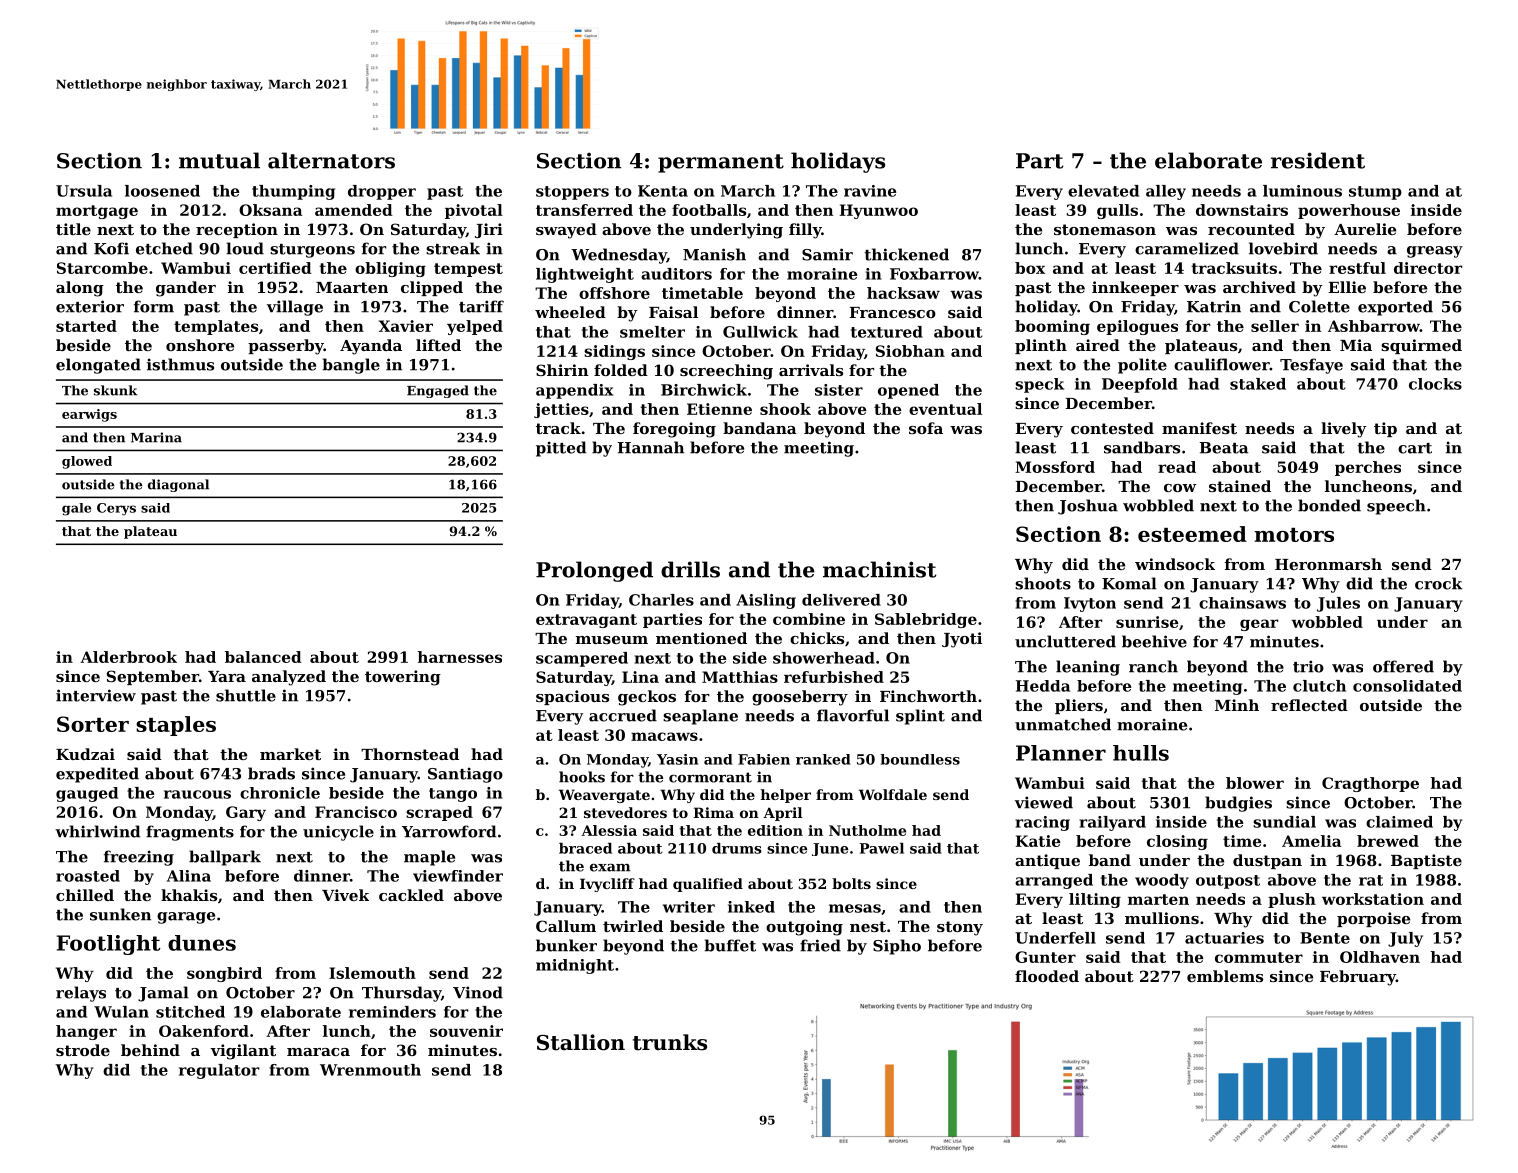 This screenshot has width=1518, height=1173. What do you see at coordinates (710, 777) in the screenshot?
I see `cormorant` at bounding box center [710, 777].
